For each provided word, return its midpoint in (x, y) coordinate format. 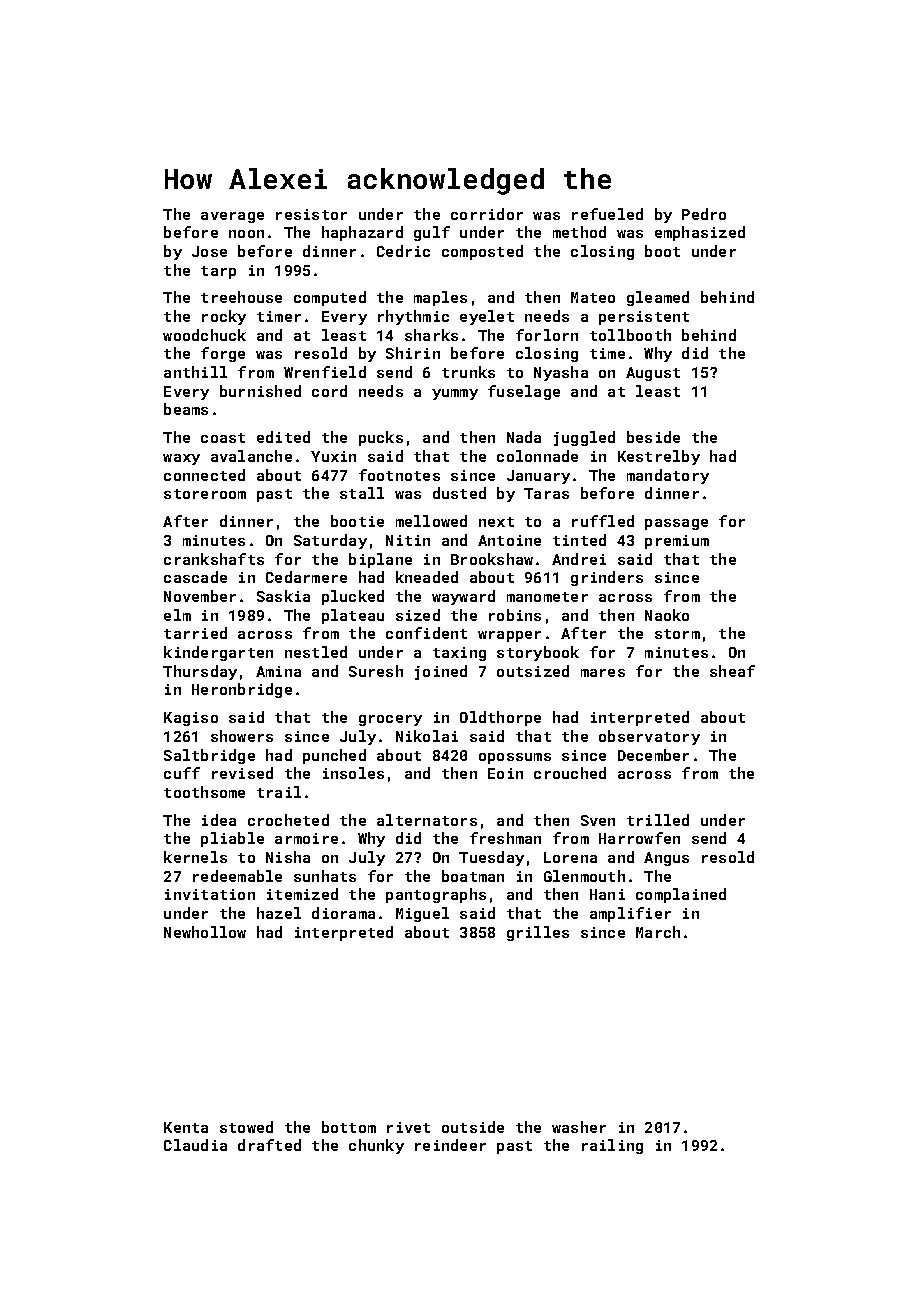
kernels (195, 857)
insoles (353, 773)
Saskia (283, 596)
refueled (607, 214)
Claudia (195, 1145)
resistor (311, 214)
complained (681, 895)
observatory (649, 737)
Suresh (376, 671)
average (232, 217)
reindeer (450, 1145)
